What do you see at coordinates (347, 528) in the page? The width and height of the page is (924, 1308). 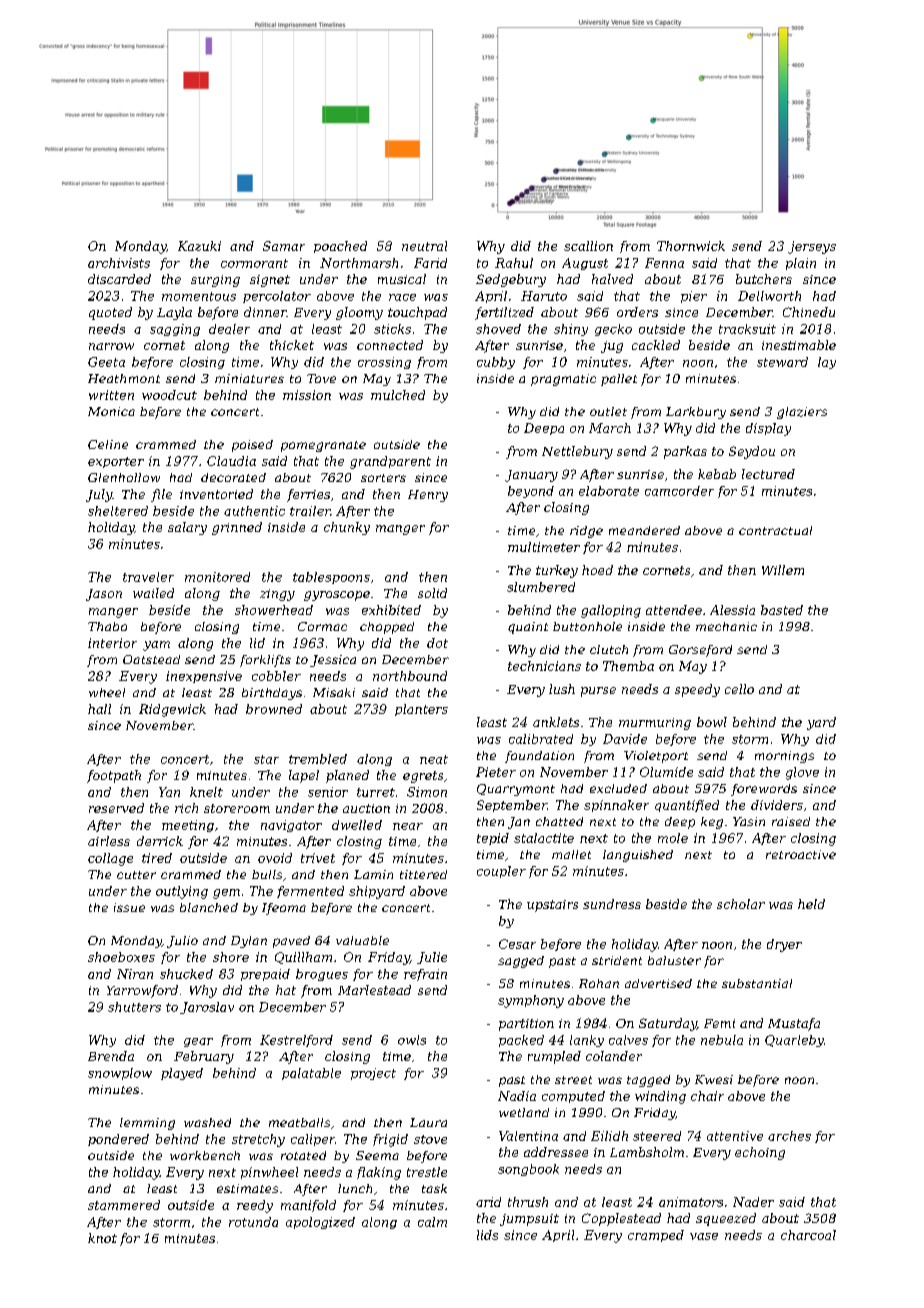 I see `chunky` at bounding box center [347, 528].
